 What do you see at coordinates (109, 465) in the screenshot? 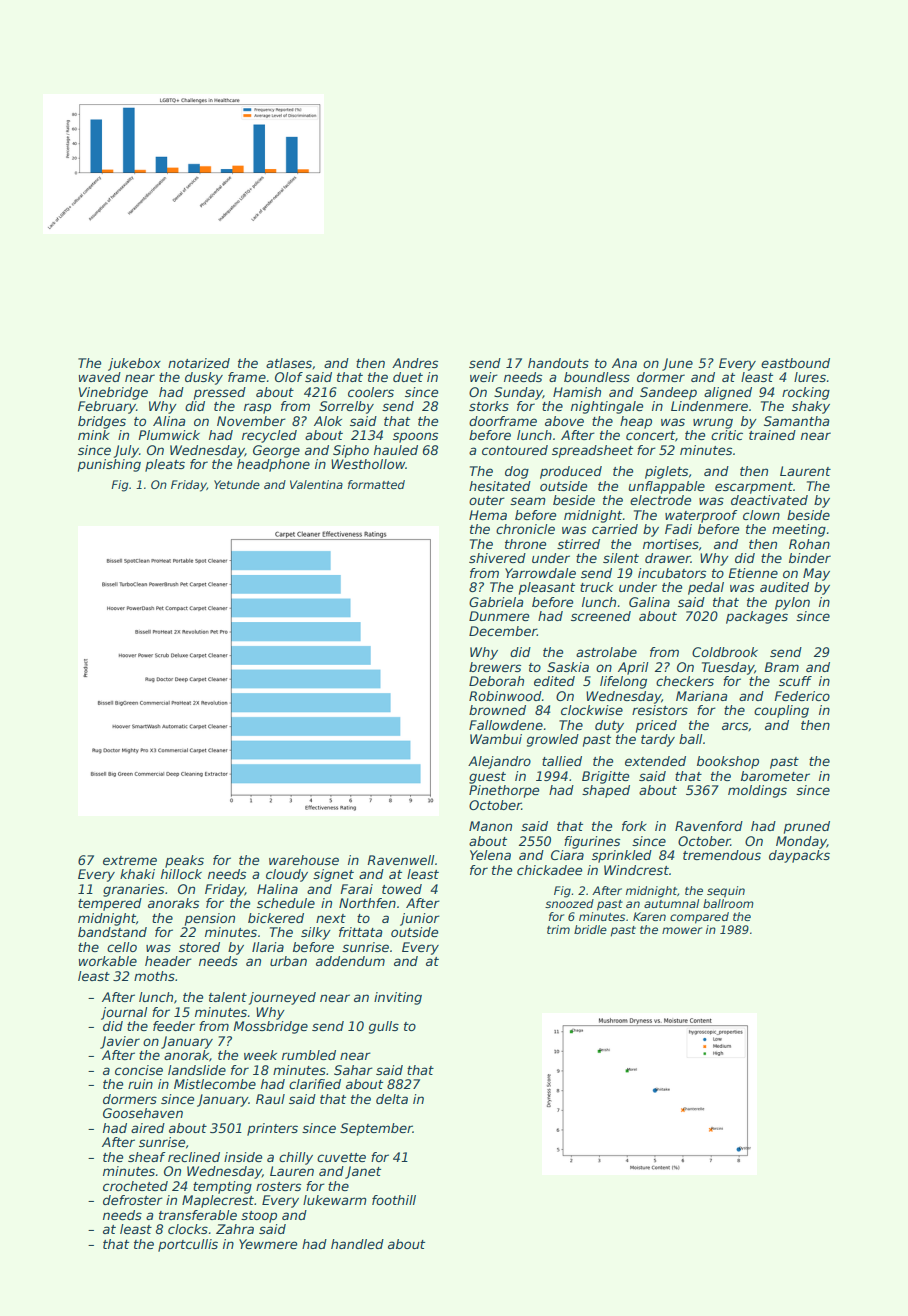
I see `punishing` at bounding box center [109, 465].
